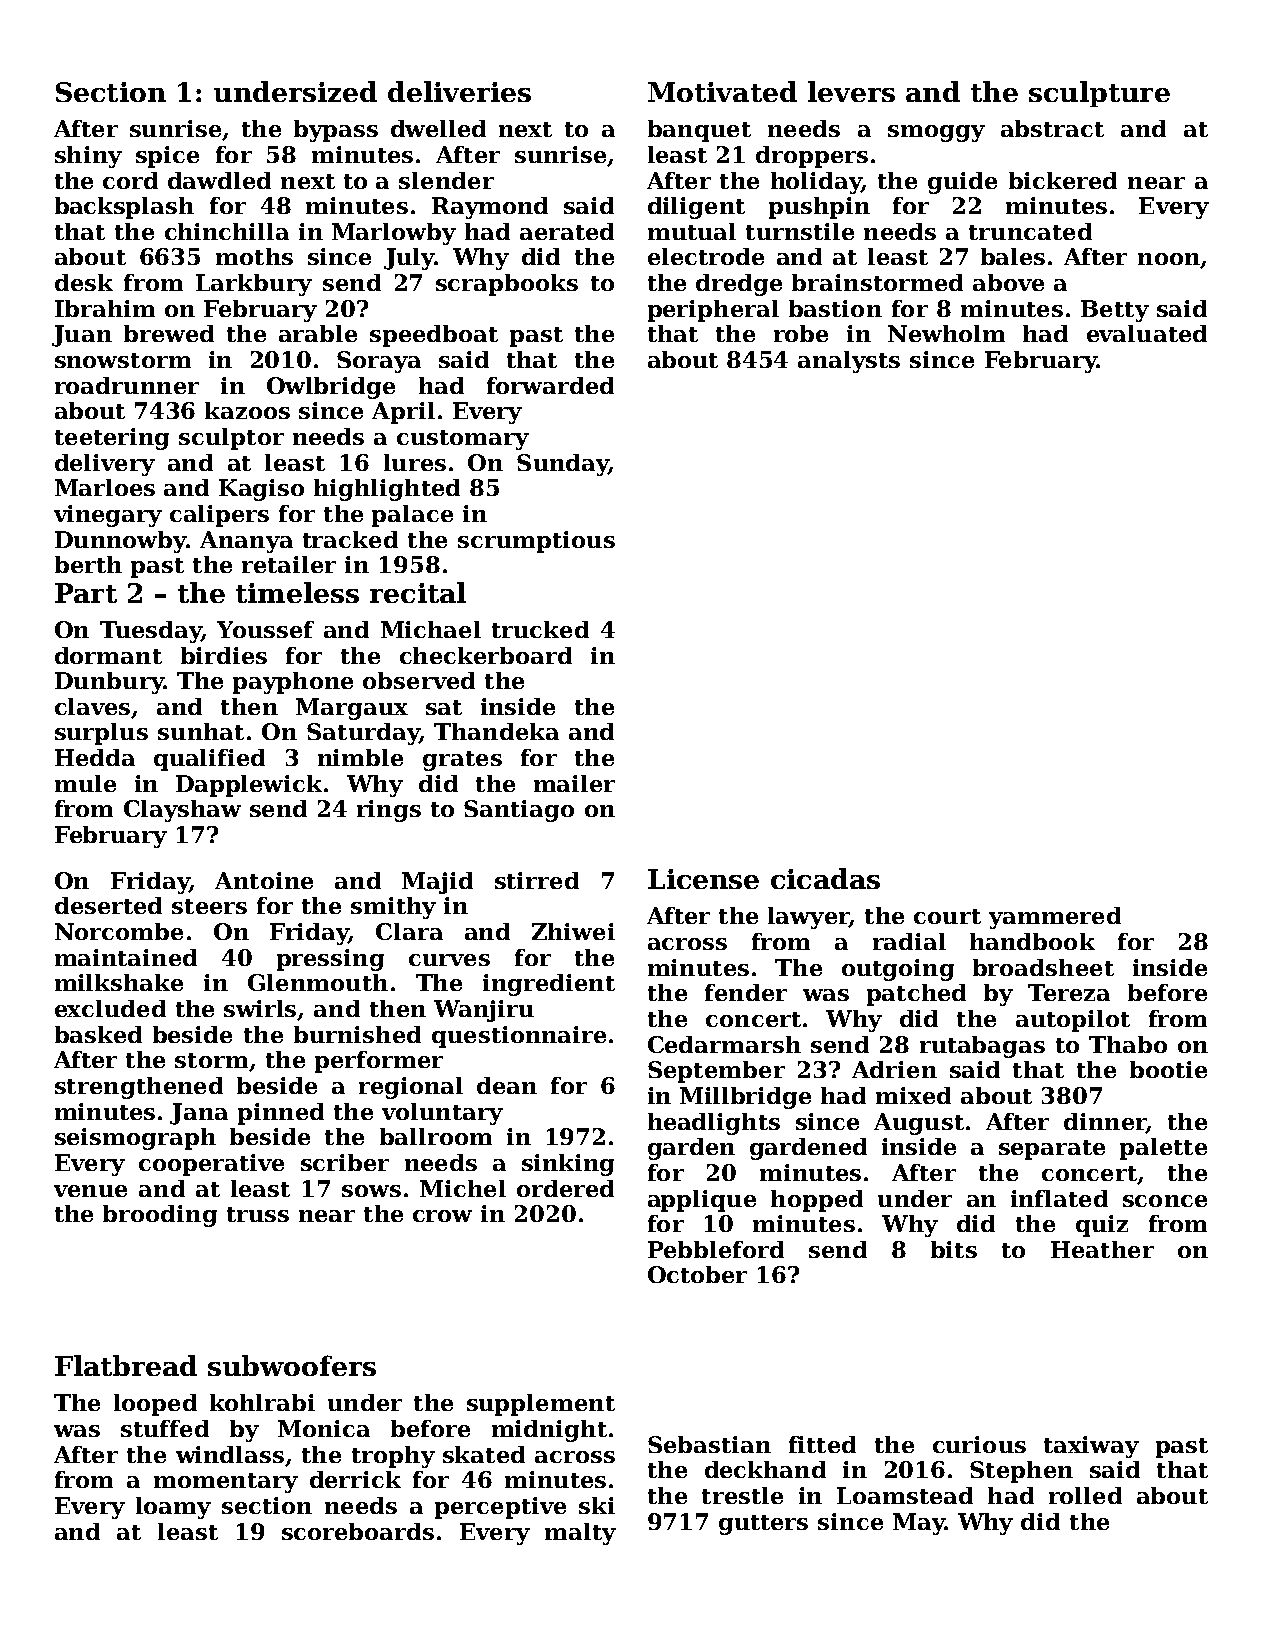 The height and width of the screenshot is (1634, 1262). What do you see at coordinates (1128, 1044) in the screenshot?
I see `Thabo` at bounding box center [1128, 1044].
